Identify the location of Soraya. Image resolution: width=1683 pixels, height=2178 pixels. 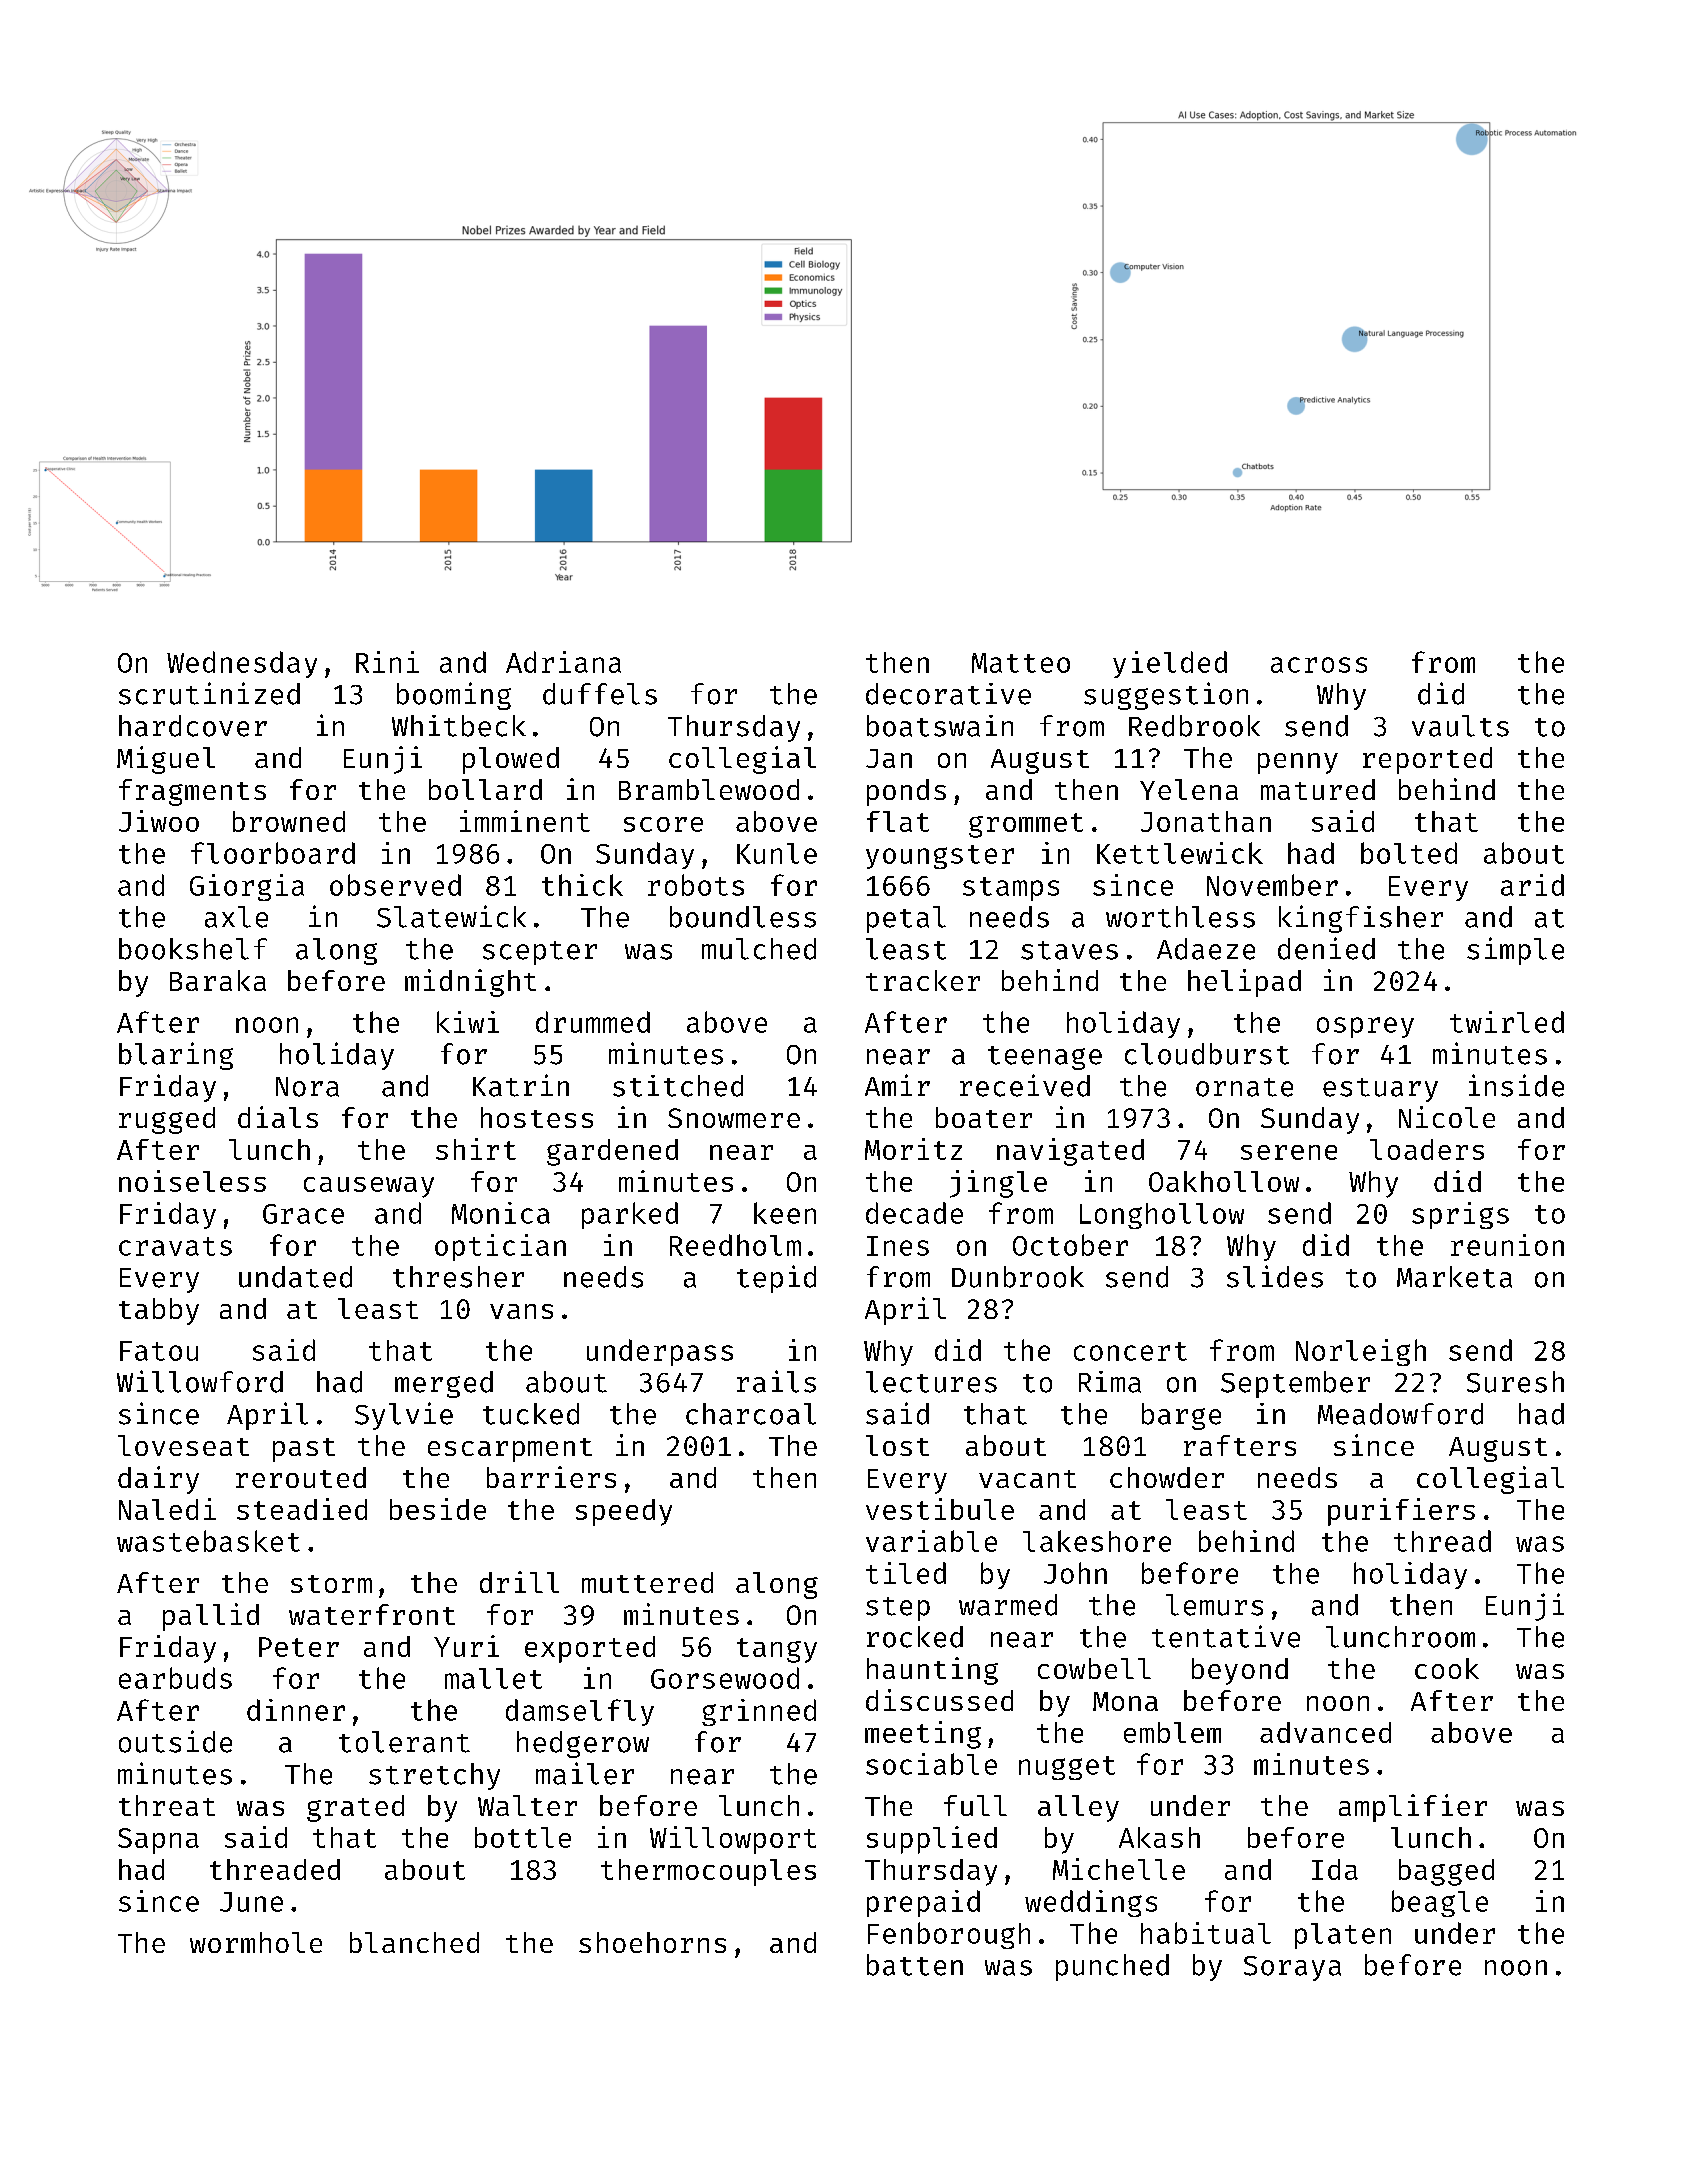
(1292, 1968).
